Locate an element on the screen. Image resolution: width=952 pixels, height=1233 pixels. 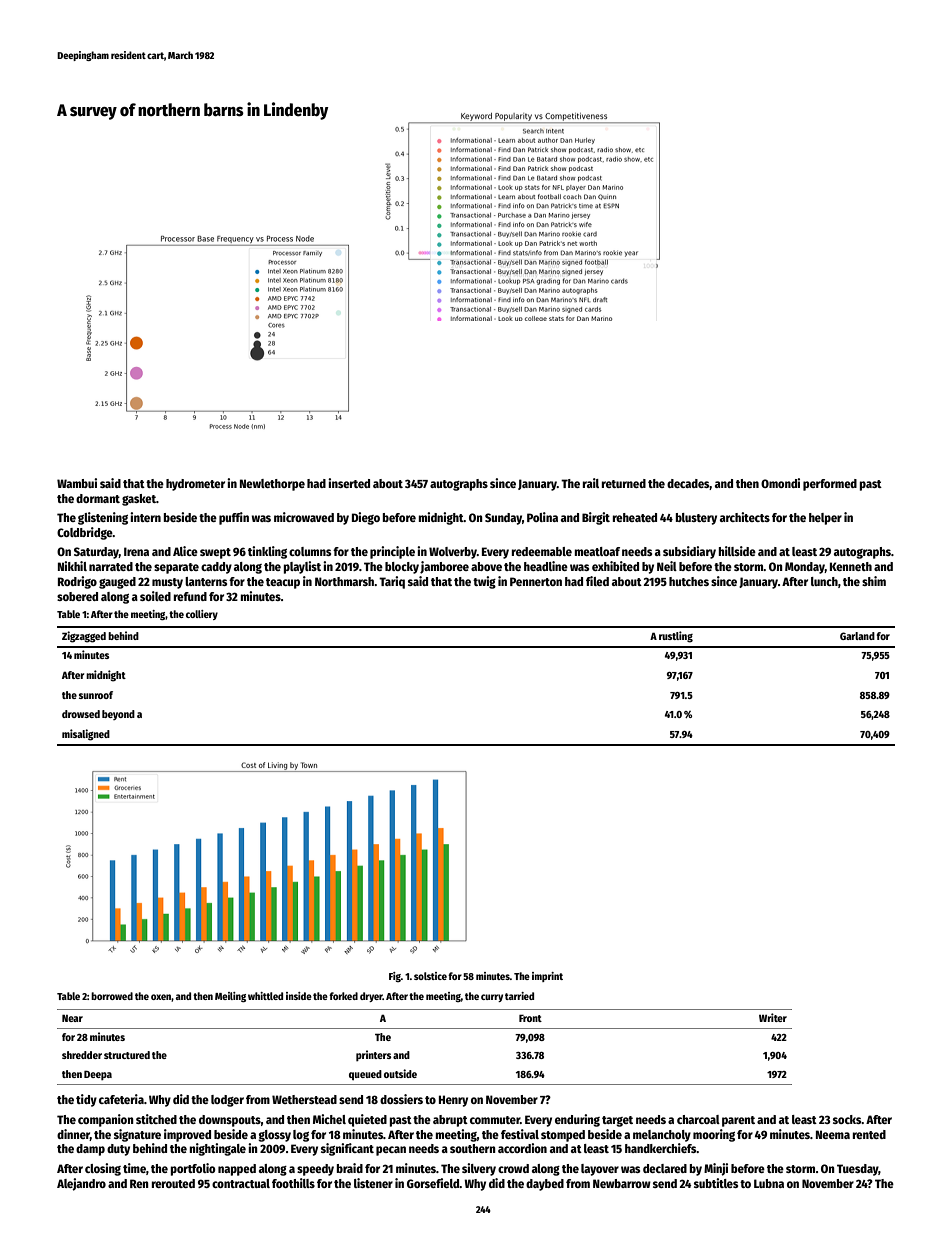
imprint is located at coordinates (547, 977).
